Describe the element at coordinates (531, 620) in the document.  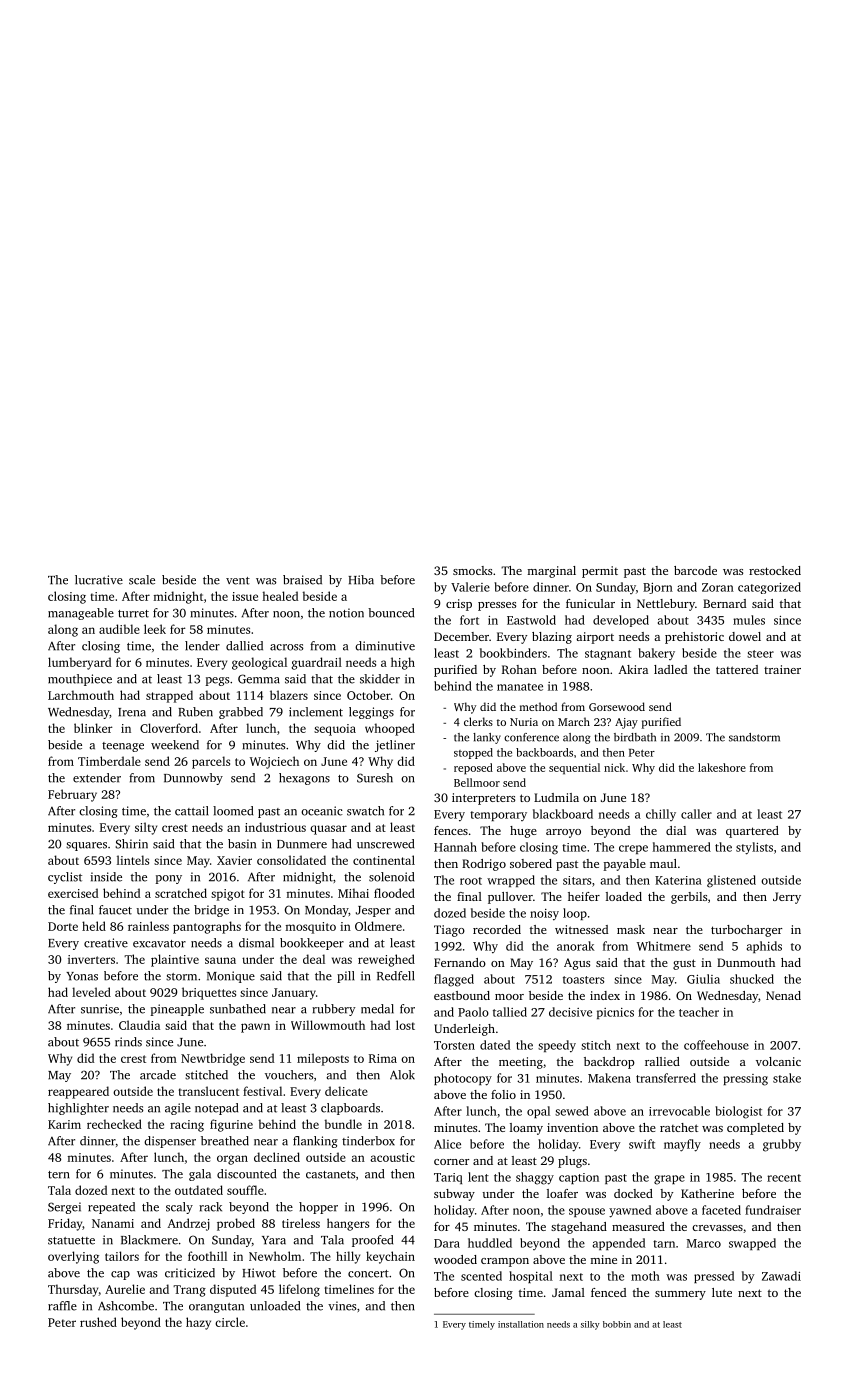
I see `Eastwold` at that location.
